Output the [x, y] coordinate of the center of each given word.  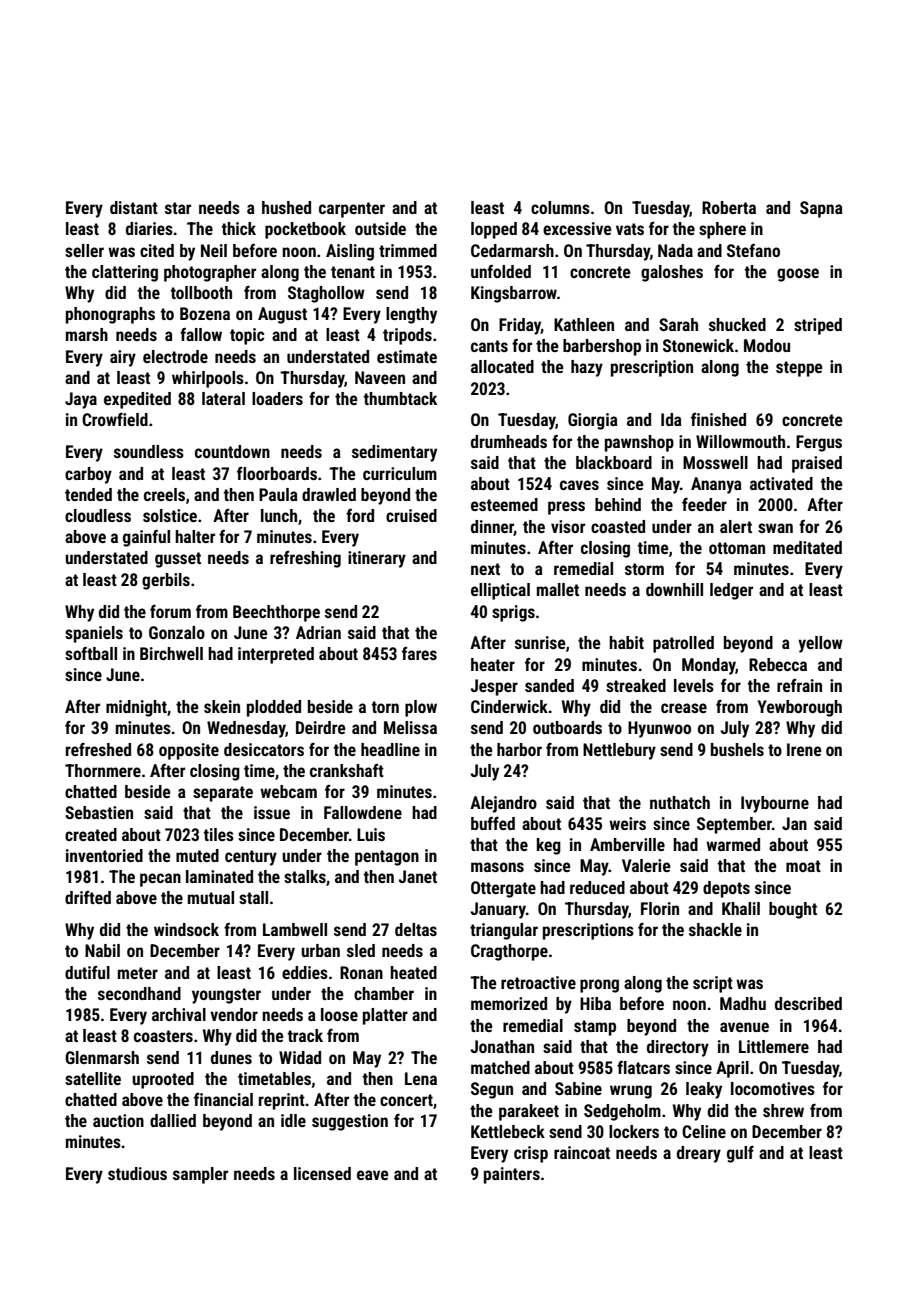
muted [197, 855]
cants [489, 346]
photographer [210, 273]
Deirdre [321, 727]
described [808, 1003]
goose [798, 275]
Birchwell [171, 653]
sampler [200, 1175]
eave [373, 1175]
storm [644, 569]
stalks [305, 876]
